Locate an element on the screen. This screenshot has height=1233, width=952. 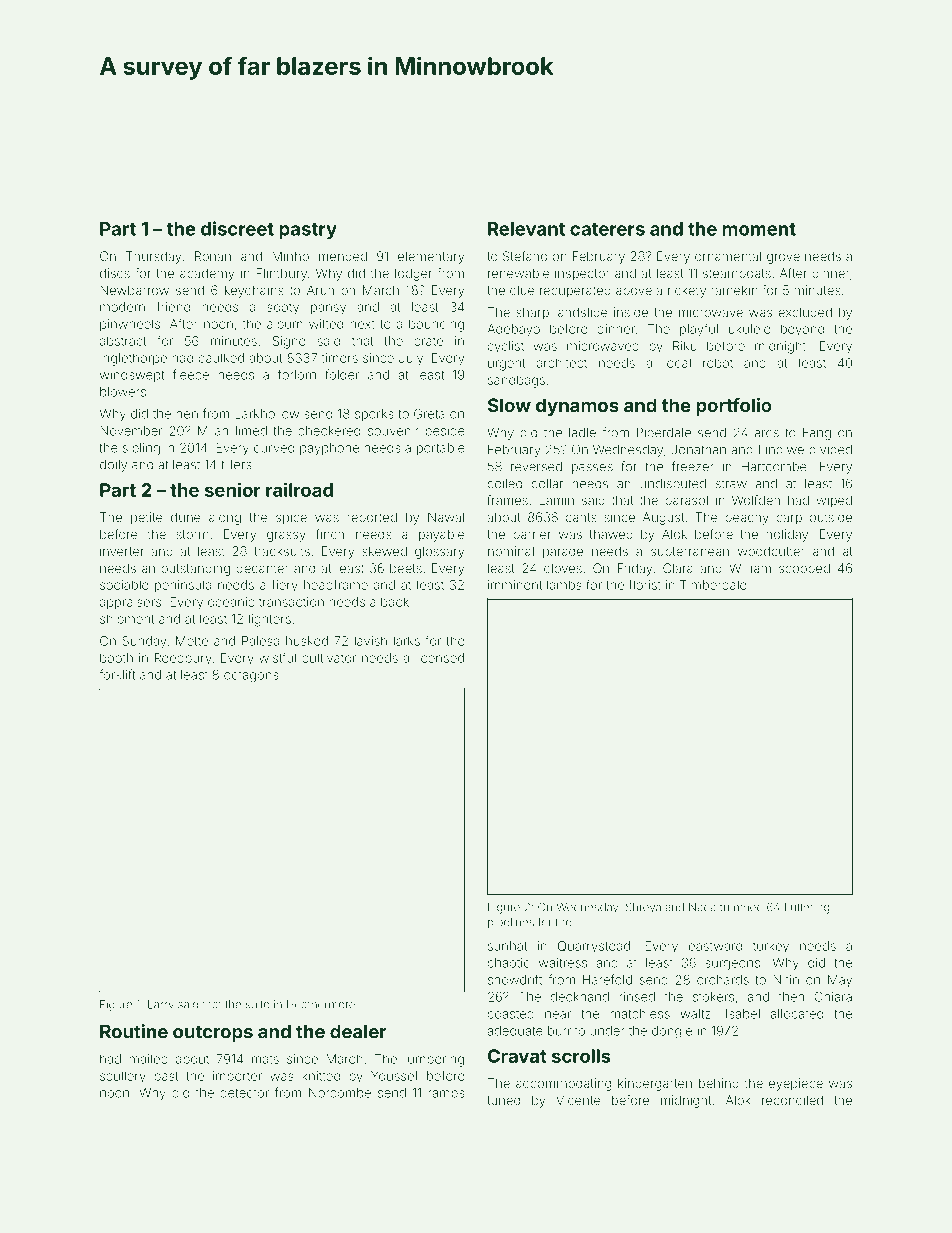
doily is located at coordinates (113, 466).
